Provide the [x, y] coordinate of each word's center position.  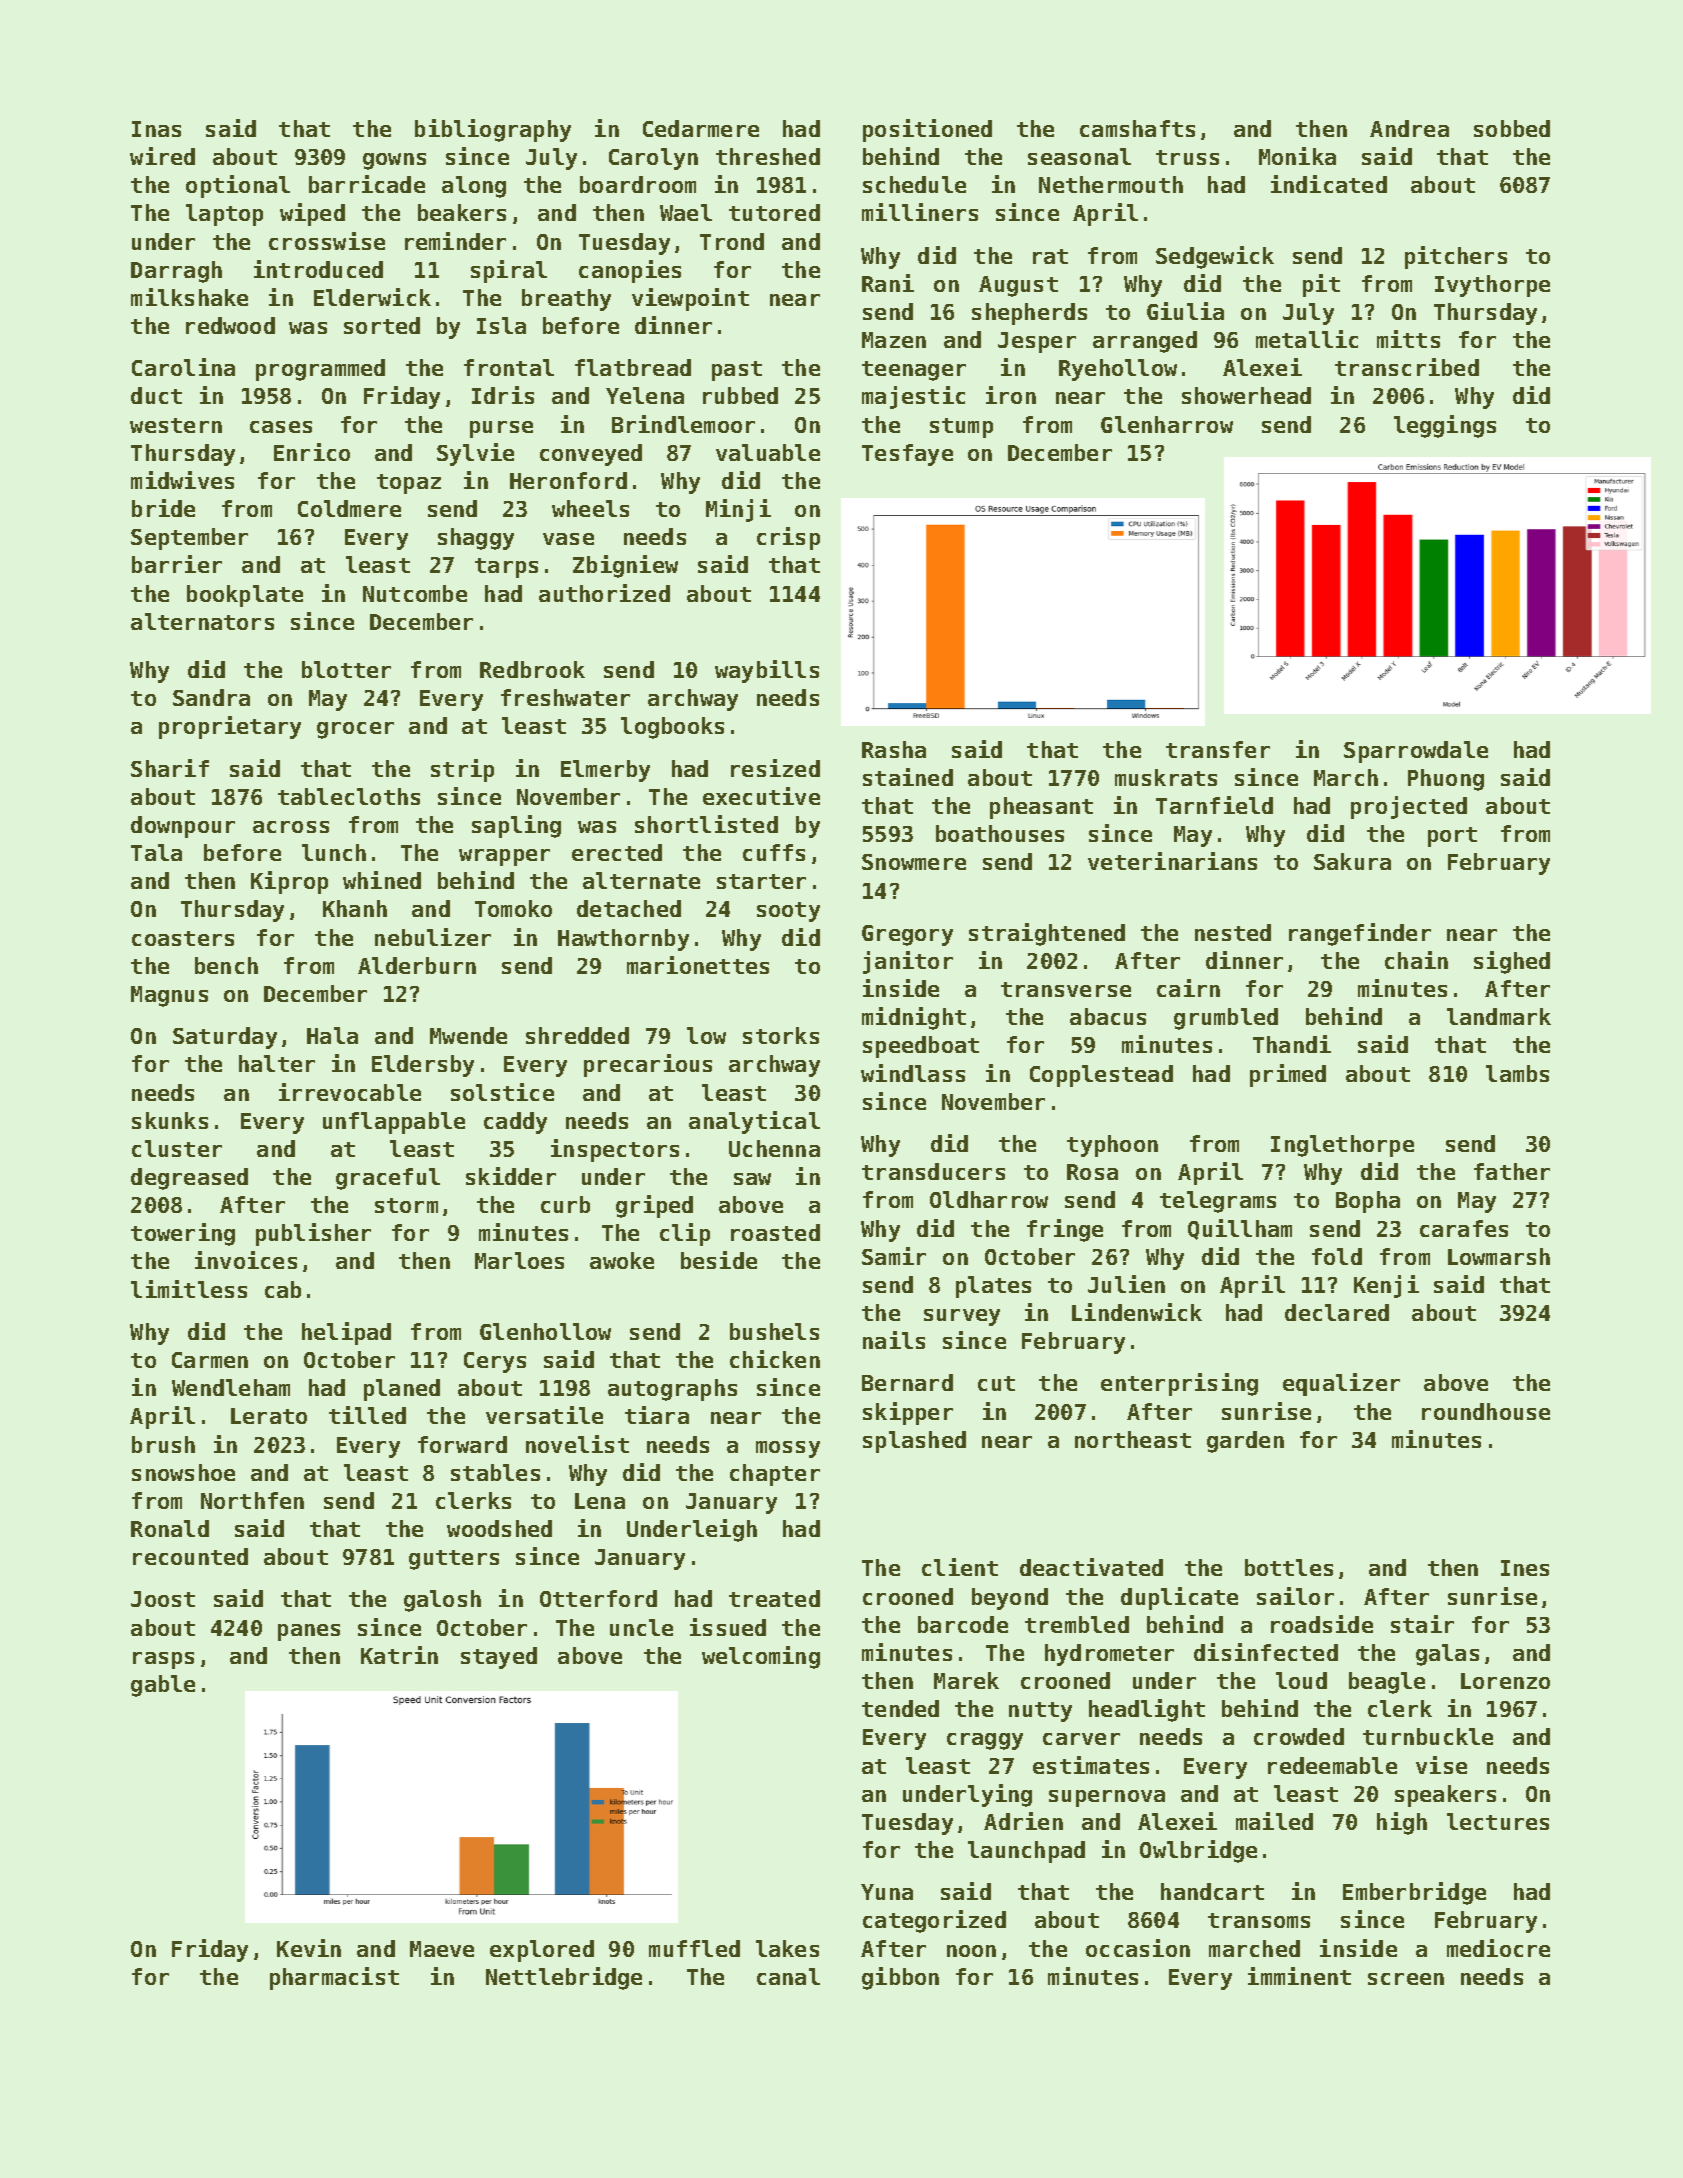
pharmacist [334, 1978]
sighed [1512, 962]
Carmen [210, 1360]
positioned [927, 130]
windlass [913, 1073]
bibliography [493, 130]
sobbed [1512, 128]
